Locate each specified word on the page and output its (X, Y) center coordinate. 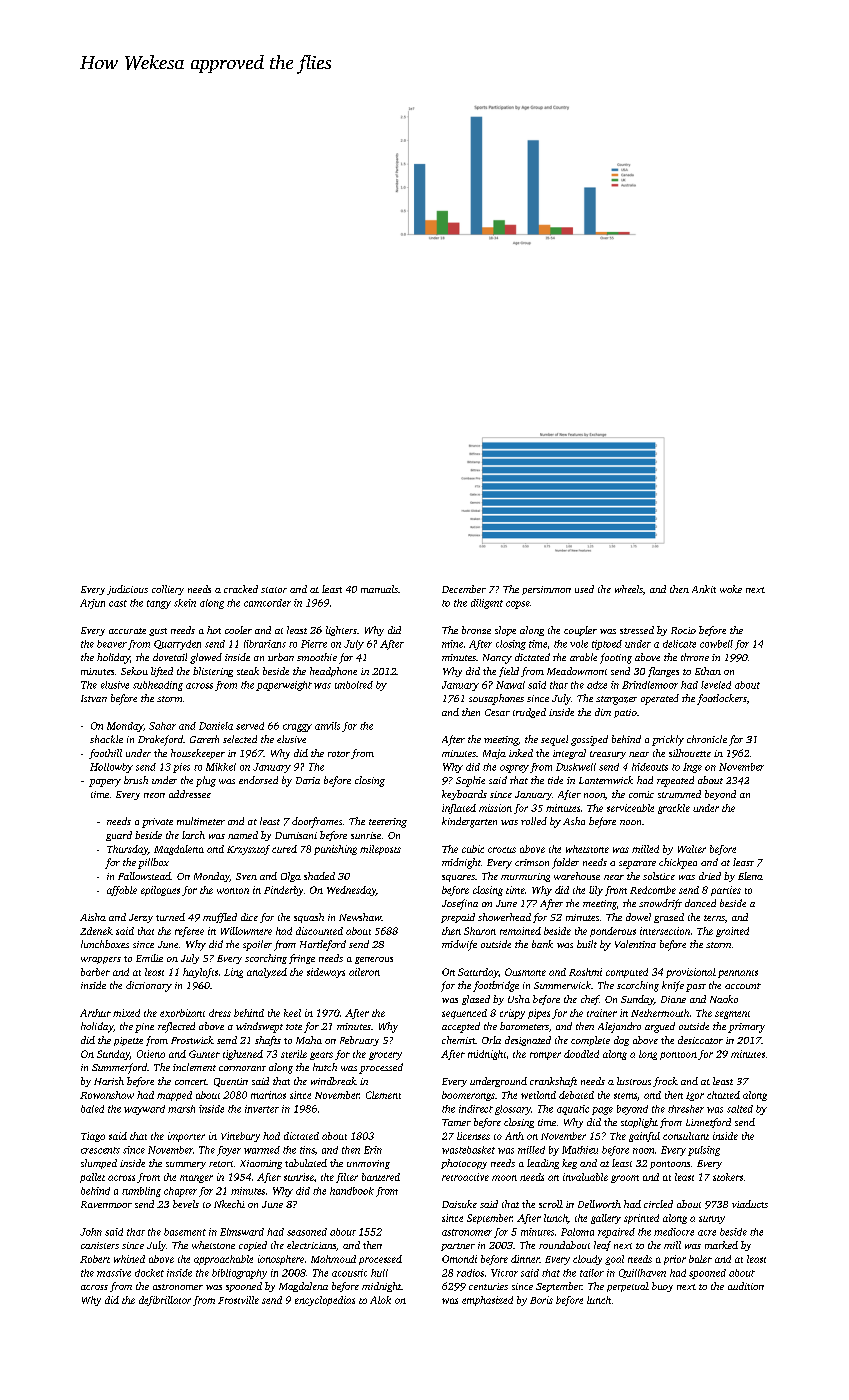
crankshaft (553, 1082)
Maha (309, 1040)
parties (726, 891)
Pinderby (283, 891)
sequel (554, 740)
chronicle (707, 739)
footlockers (722, 699)
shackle (106, 739)
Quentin (231, 1082)
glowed (206, 658)
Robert (95, 1259)
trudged (529, 713)
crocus (502, 850)
